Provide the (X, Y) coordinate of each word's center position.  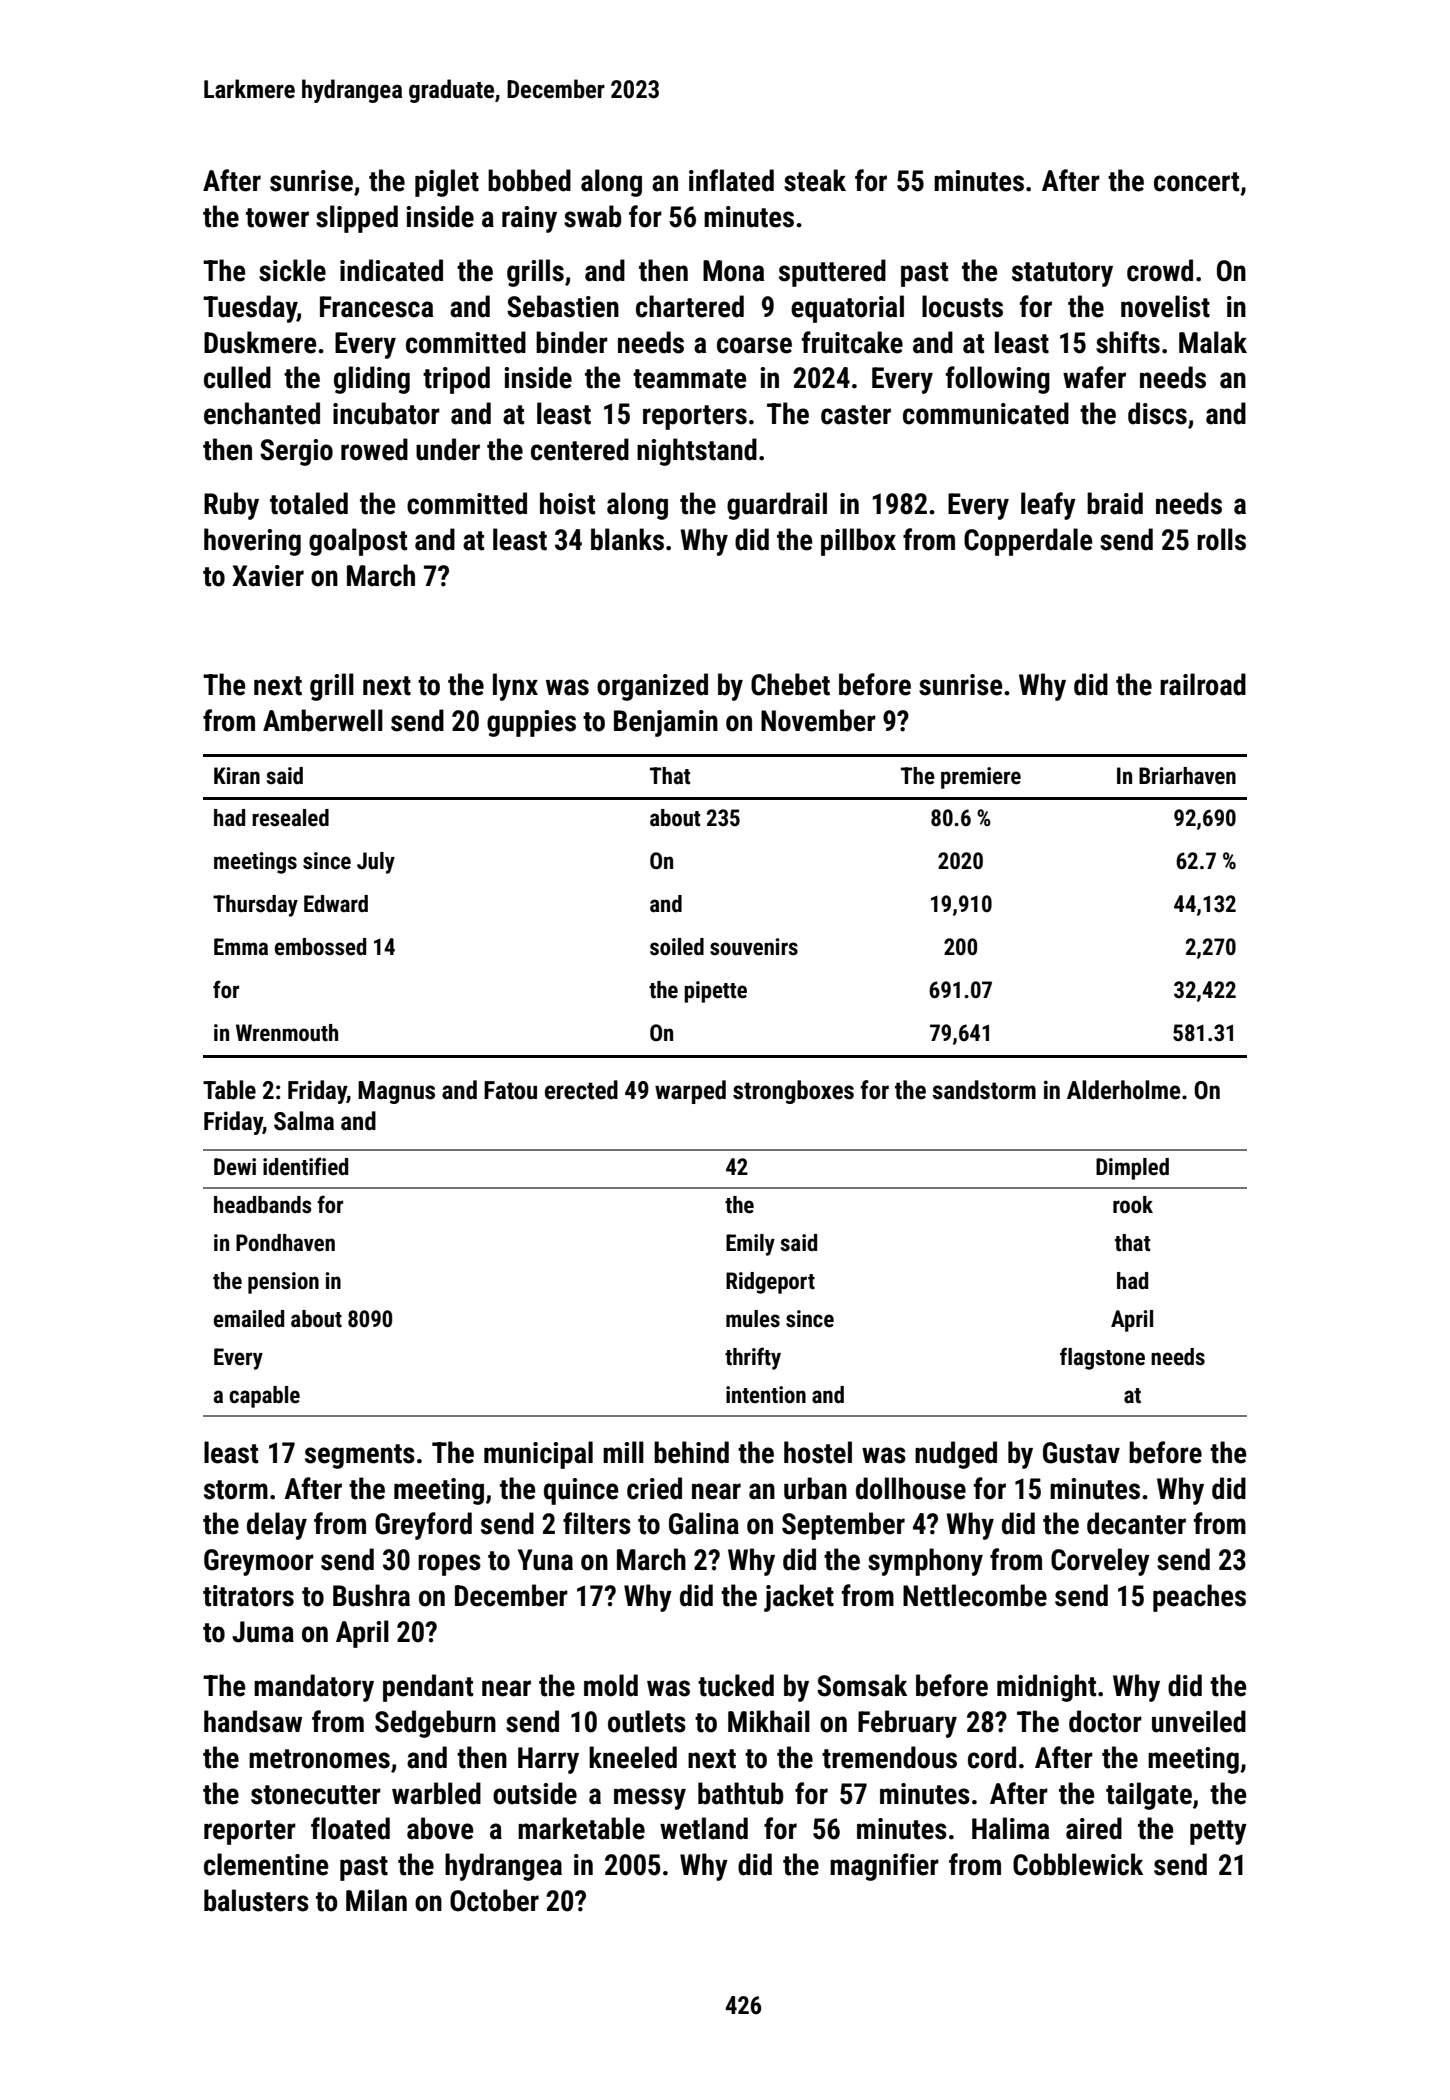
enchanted (262, 413)
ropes (449, 1565)
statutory (1062, 274)
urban (815, 1488)
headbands (263, 1205)
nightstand (697, 452)
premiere (981, 778)
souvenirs (754, 947)
